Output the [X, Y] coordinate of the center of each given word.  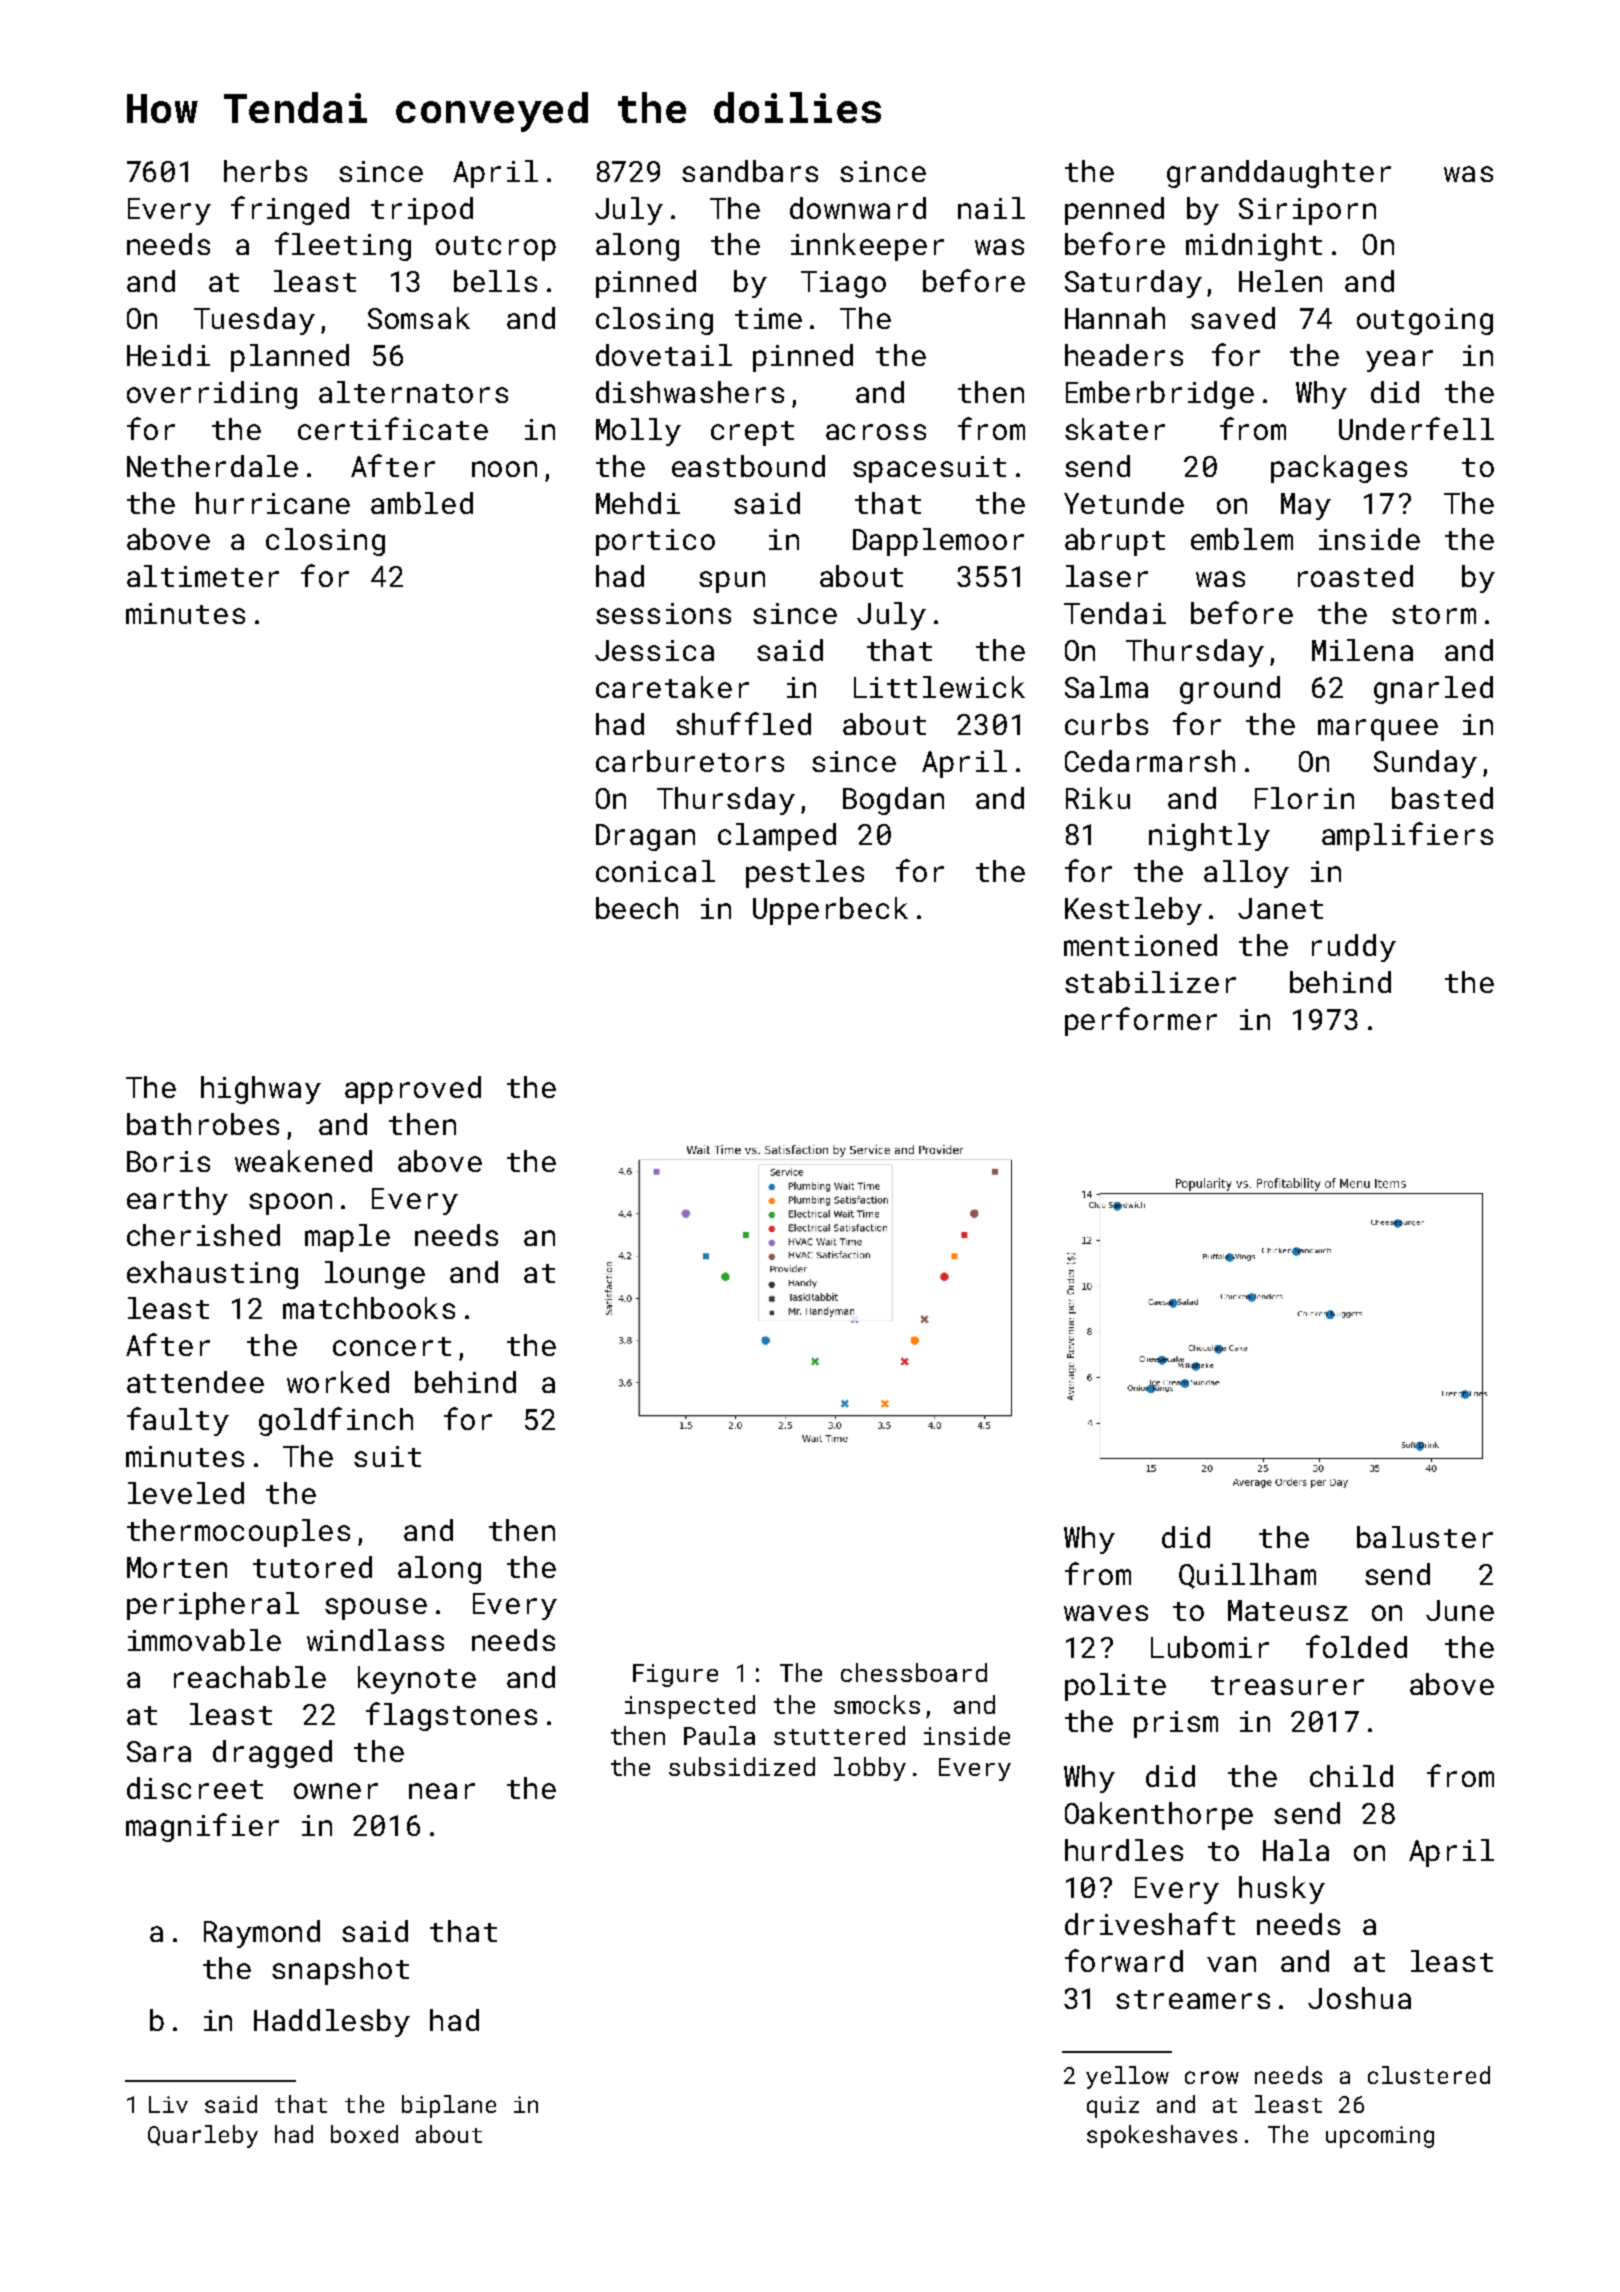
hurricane [273, 503]
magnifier [202, 1827]
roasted [1355, 576]
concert [392, 1346]
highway [261, 1090]
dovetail [664, 355]
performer [1141, 1021]
